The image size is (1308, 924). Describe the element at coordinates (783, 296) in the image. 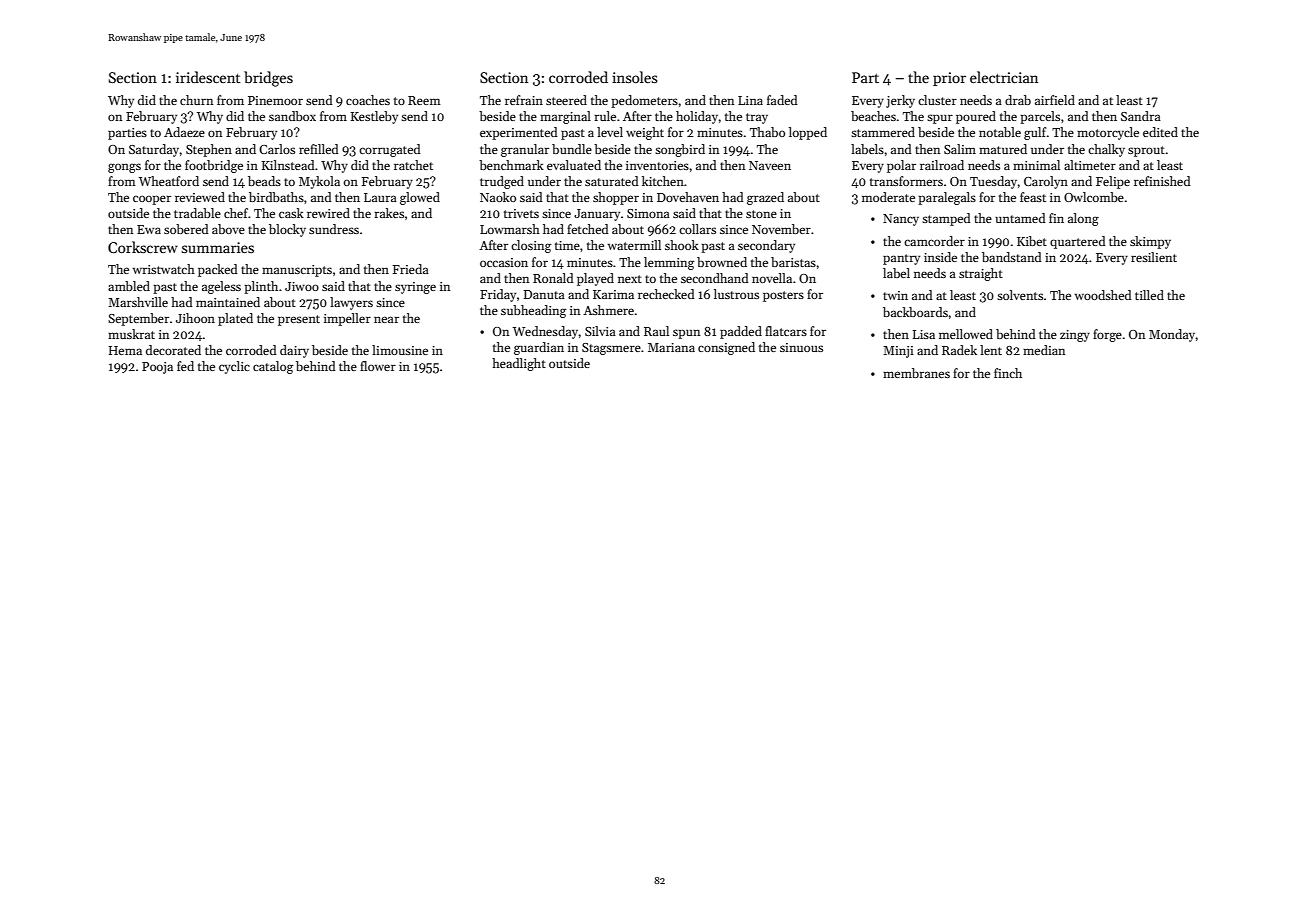

I see `posters` at that location.
